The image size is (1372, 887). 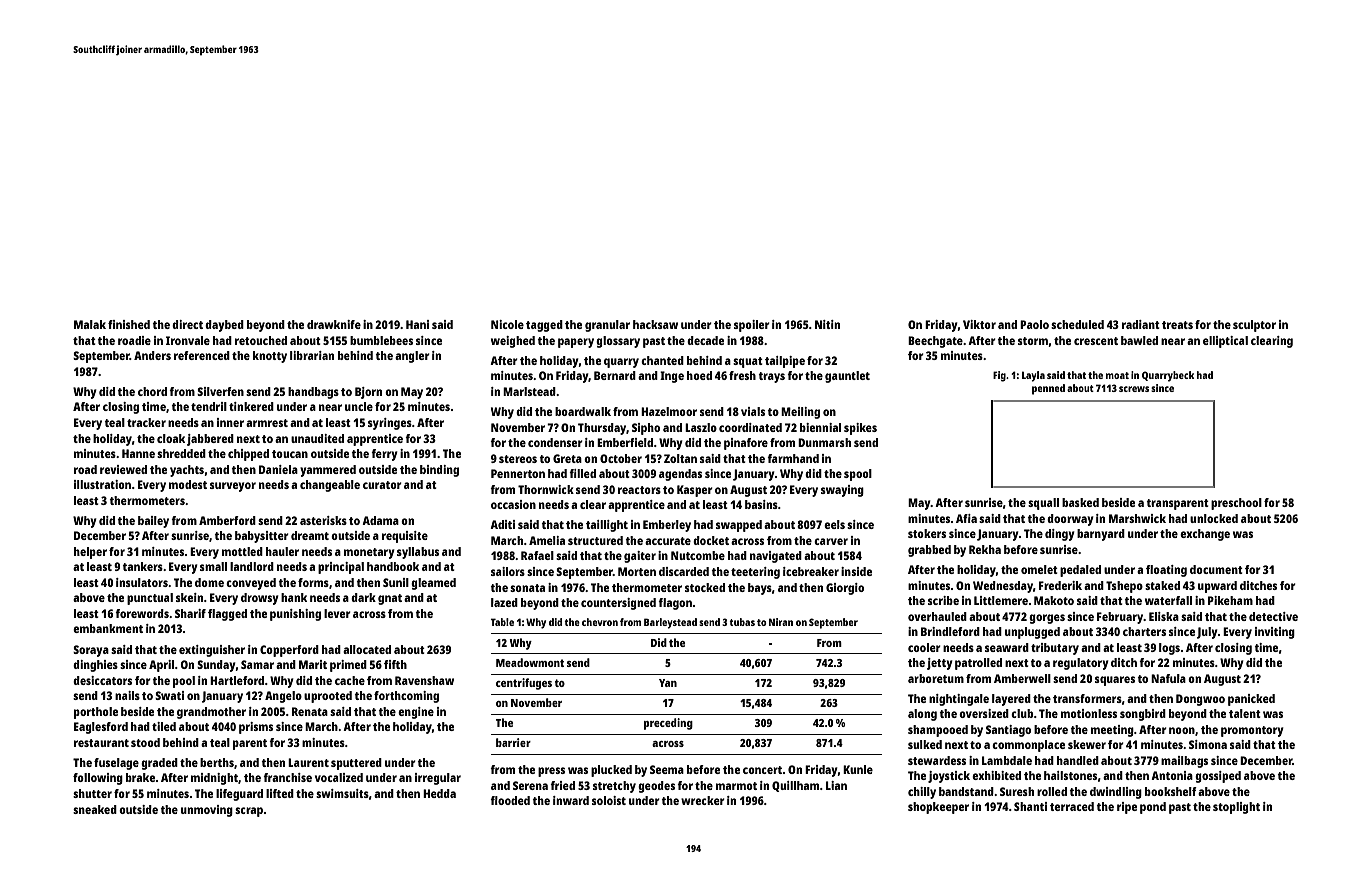 What do you see at coordinates (703, 800) in the screenshot?
I see `wrecker` at bounding box center [703, 800].
